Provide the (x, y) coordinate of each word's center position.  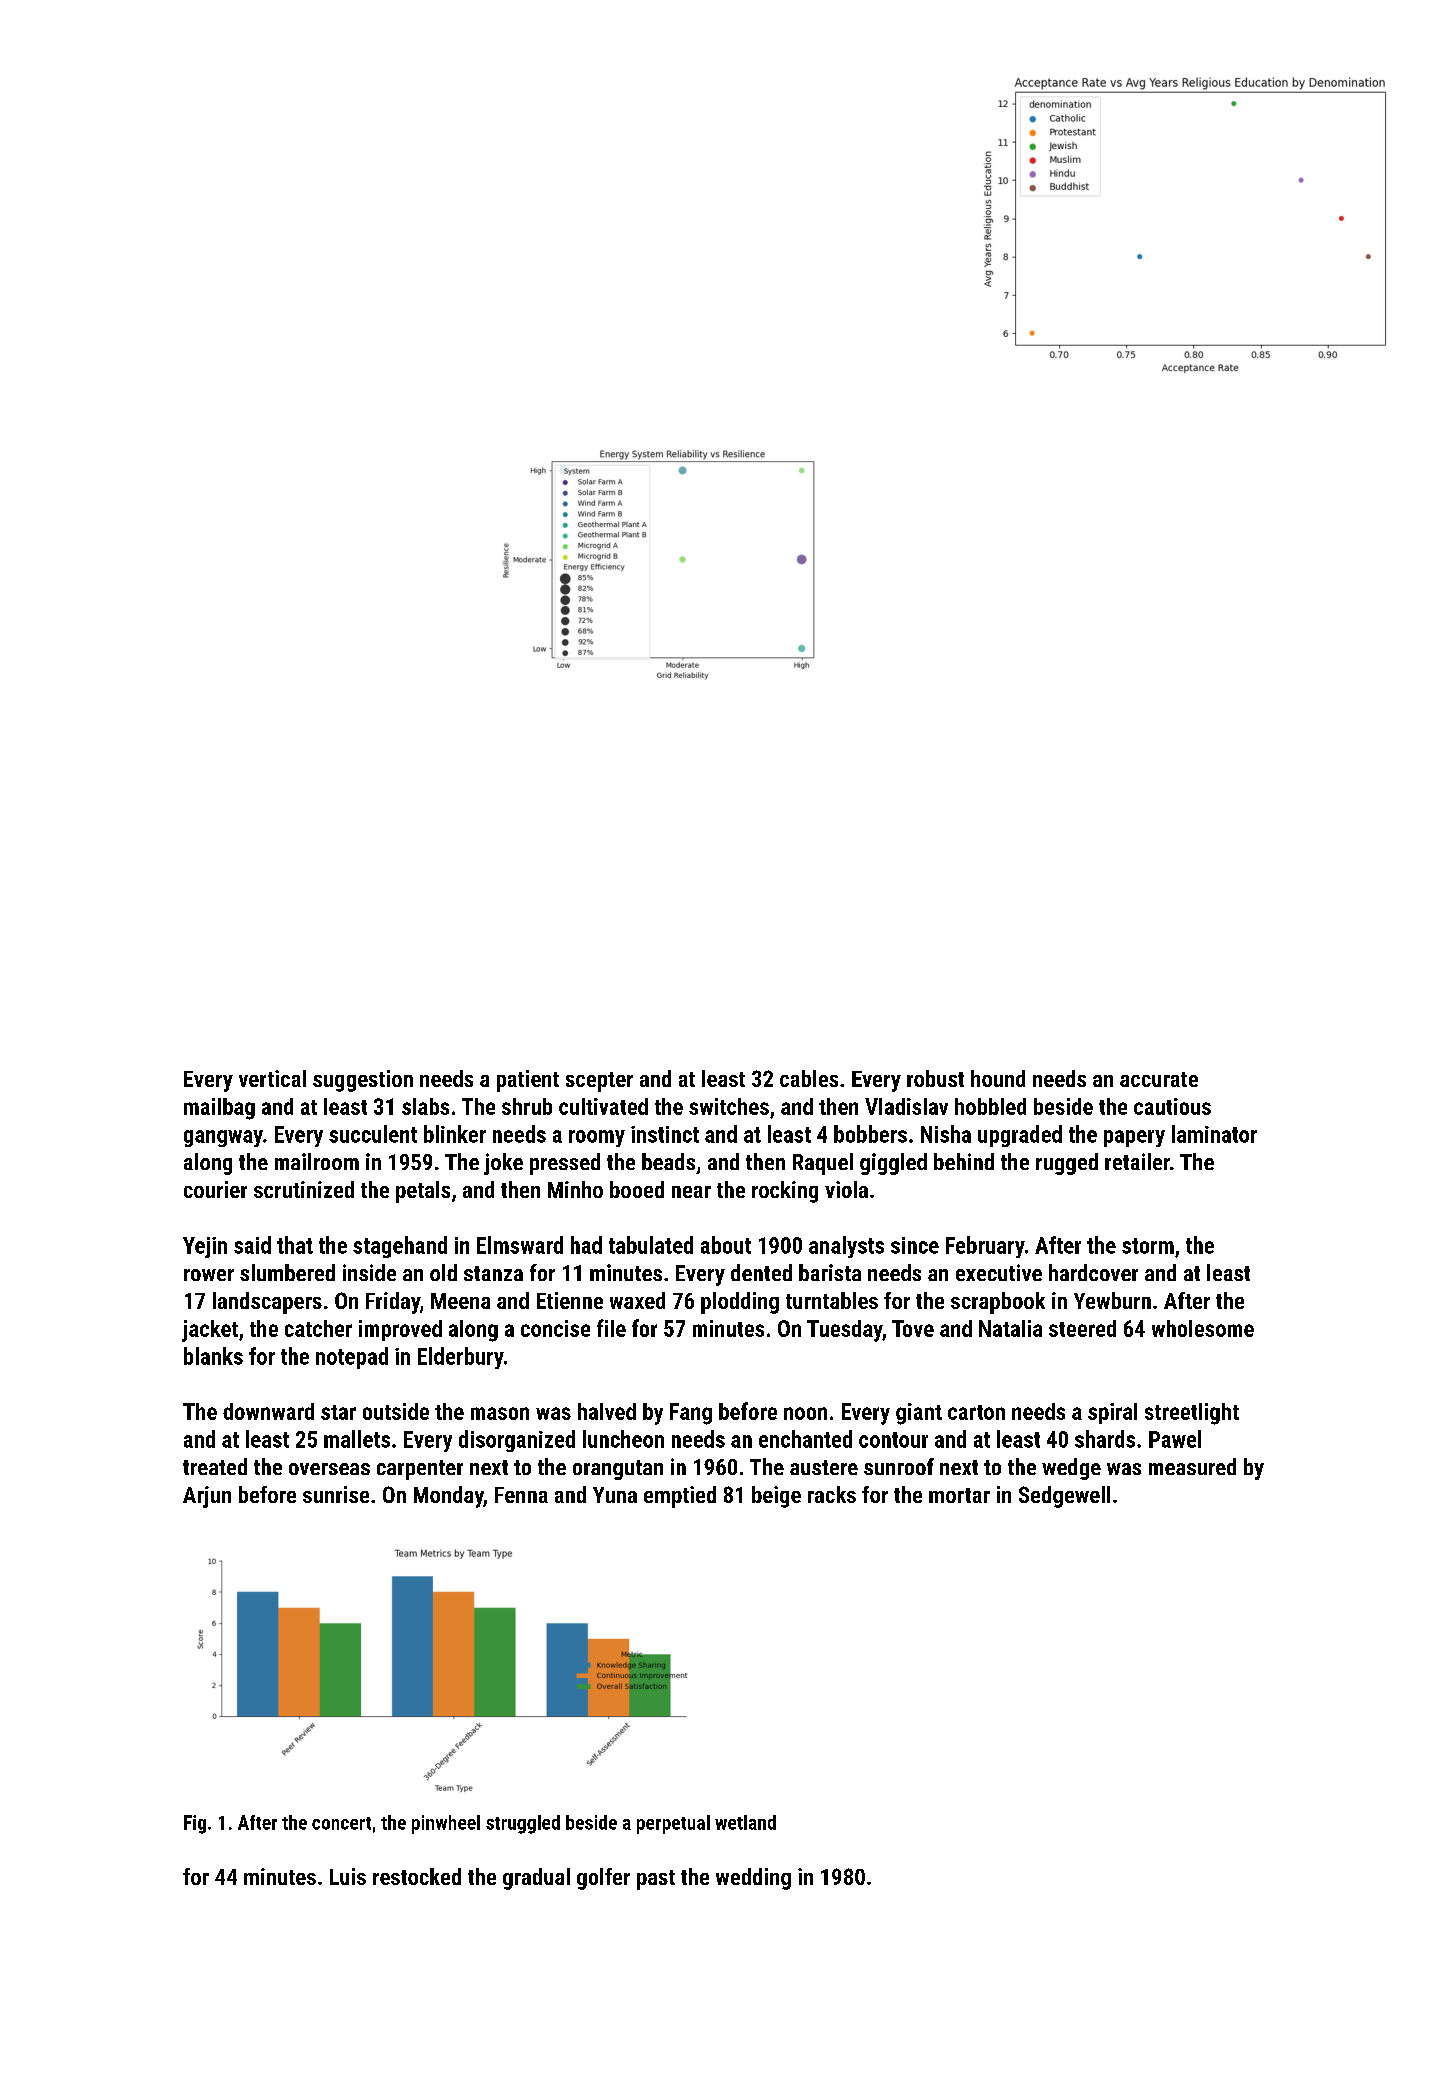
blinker (455, 1134)
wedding (753, 1879)
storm (1148, 1246)
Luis (348, 1876)
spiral (1112, 1413)
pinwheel (446, 1824)
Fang (691, 1414)
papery (1134, 1138)
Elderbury (461, 1358)
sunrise (336, 1494)
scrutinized (304, 1189)
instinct (665, 1134)
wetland (745, 1822)
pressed (565, 1164)
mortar (959, 1495)
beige (776, 1497)
